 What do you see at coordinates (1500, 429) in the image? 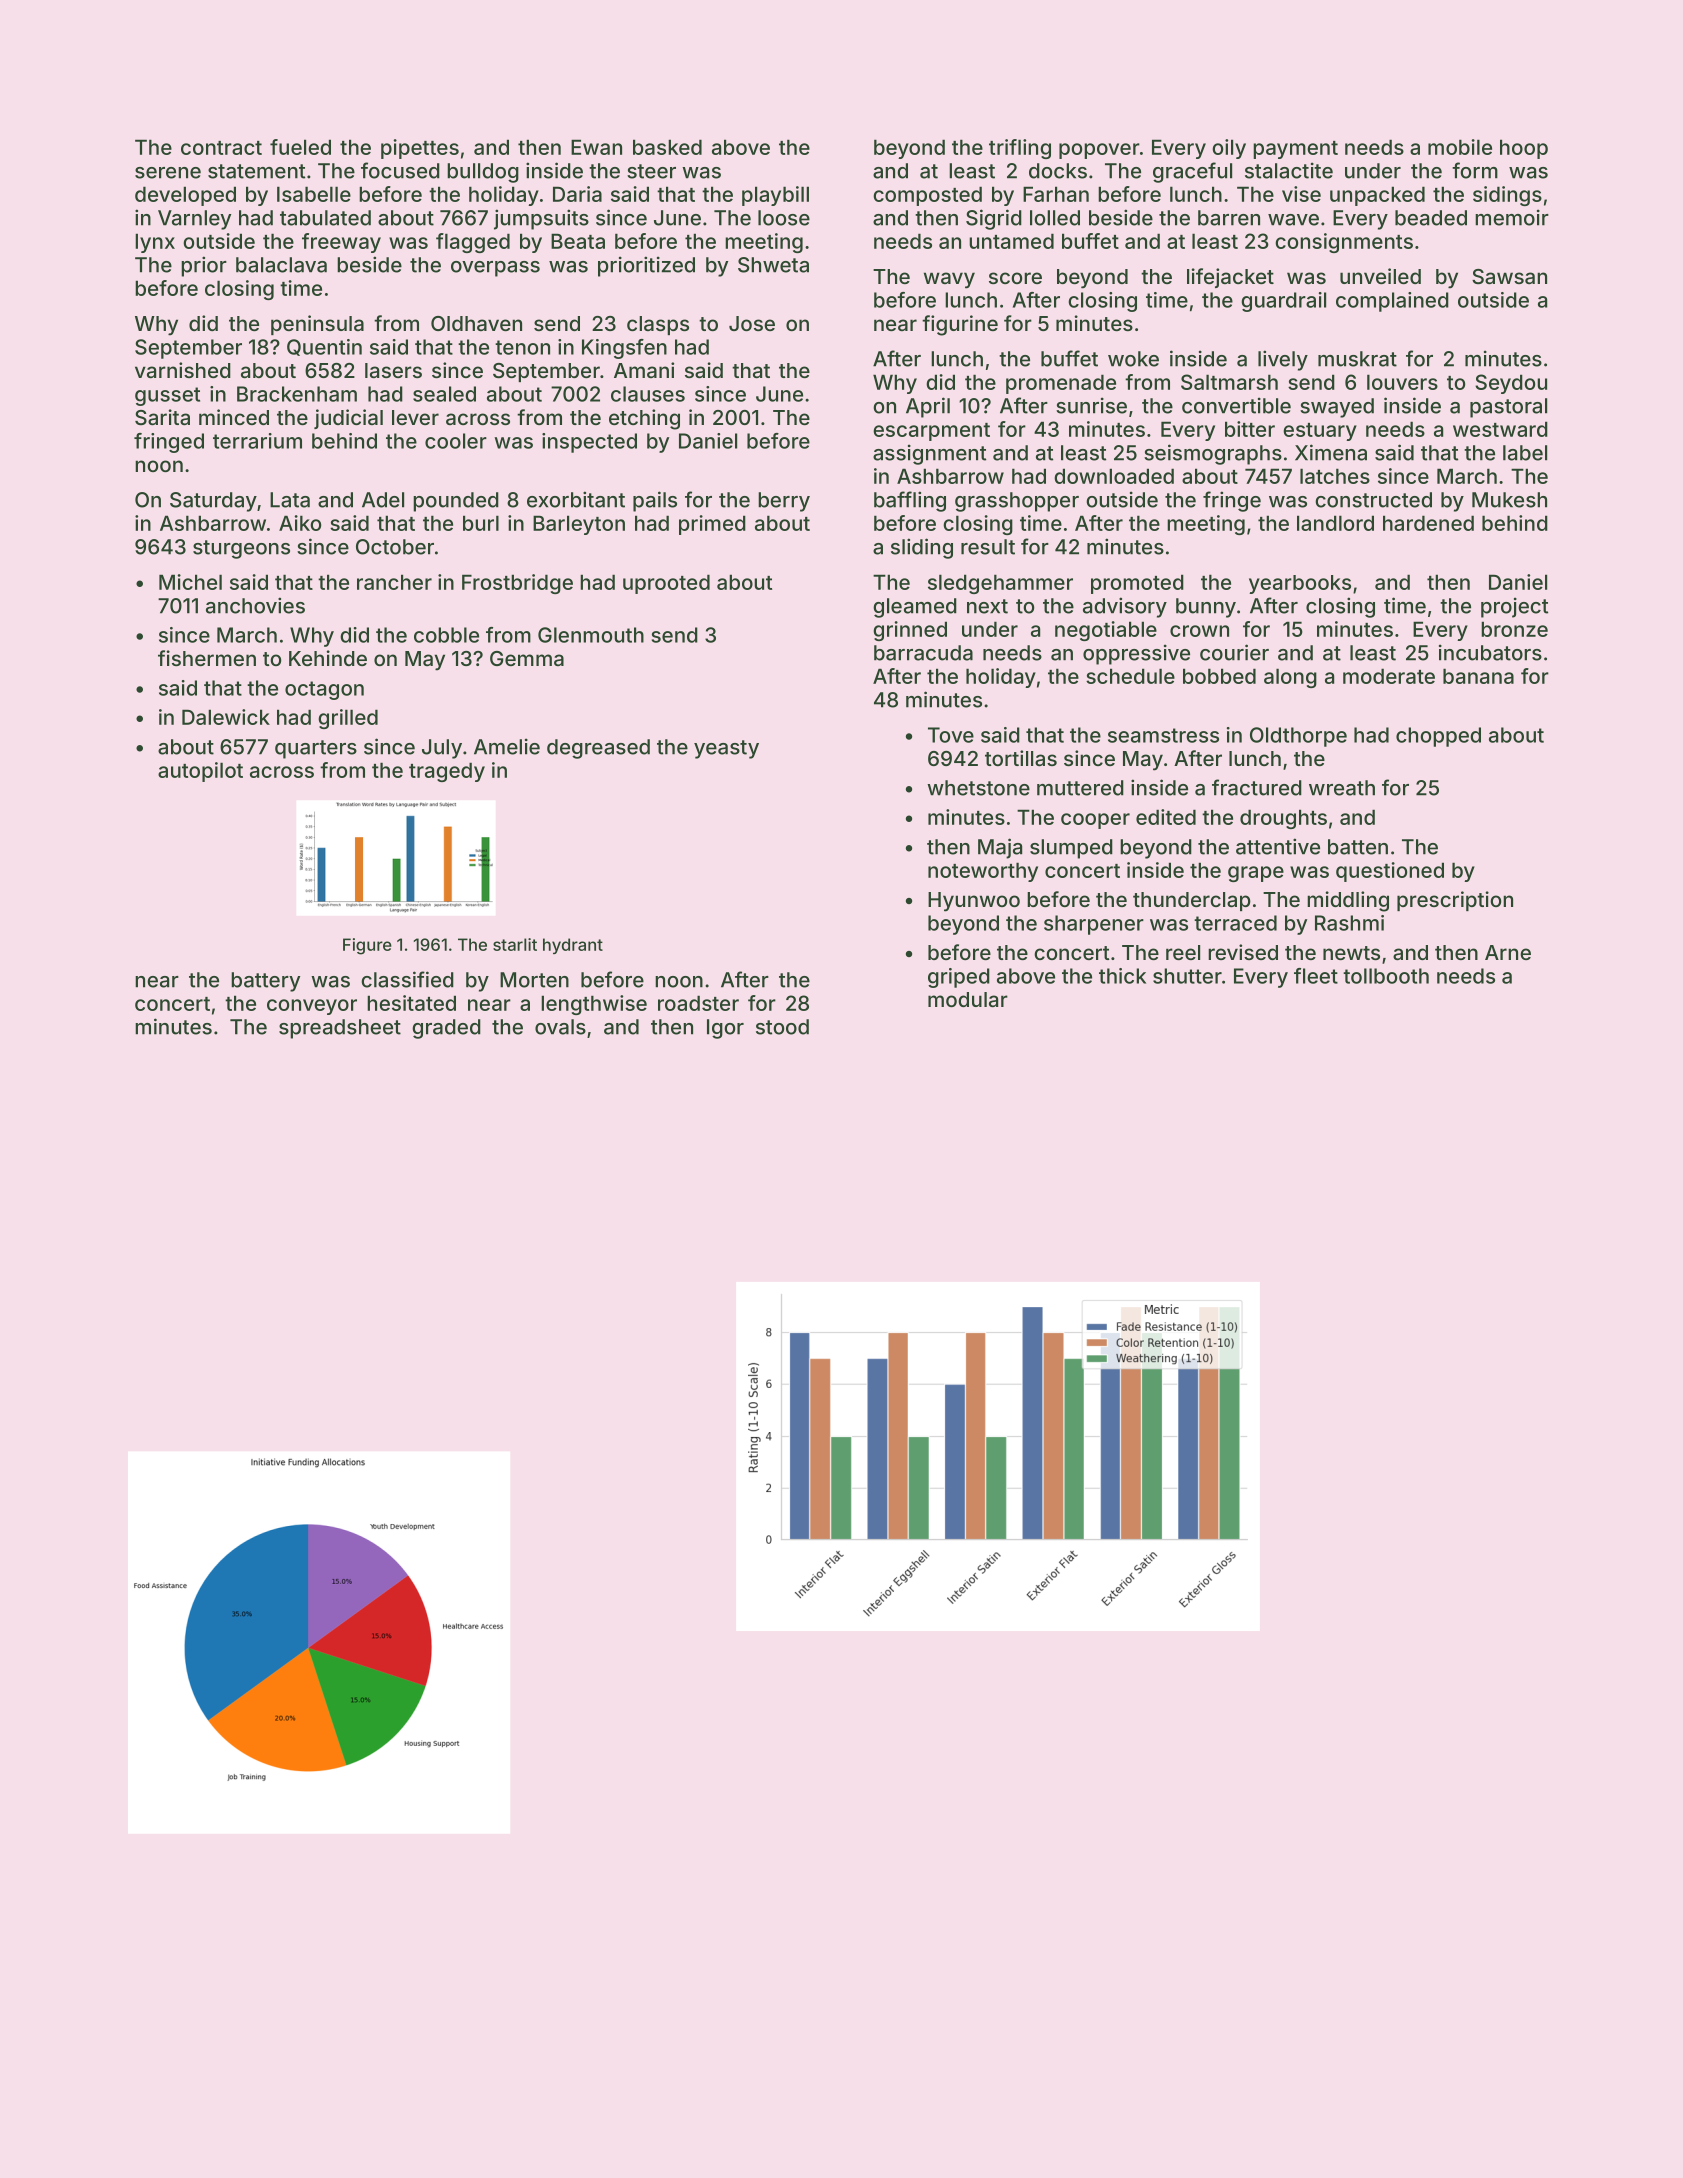
I see `westward` at bounding box center [1500, 429].
